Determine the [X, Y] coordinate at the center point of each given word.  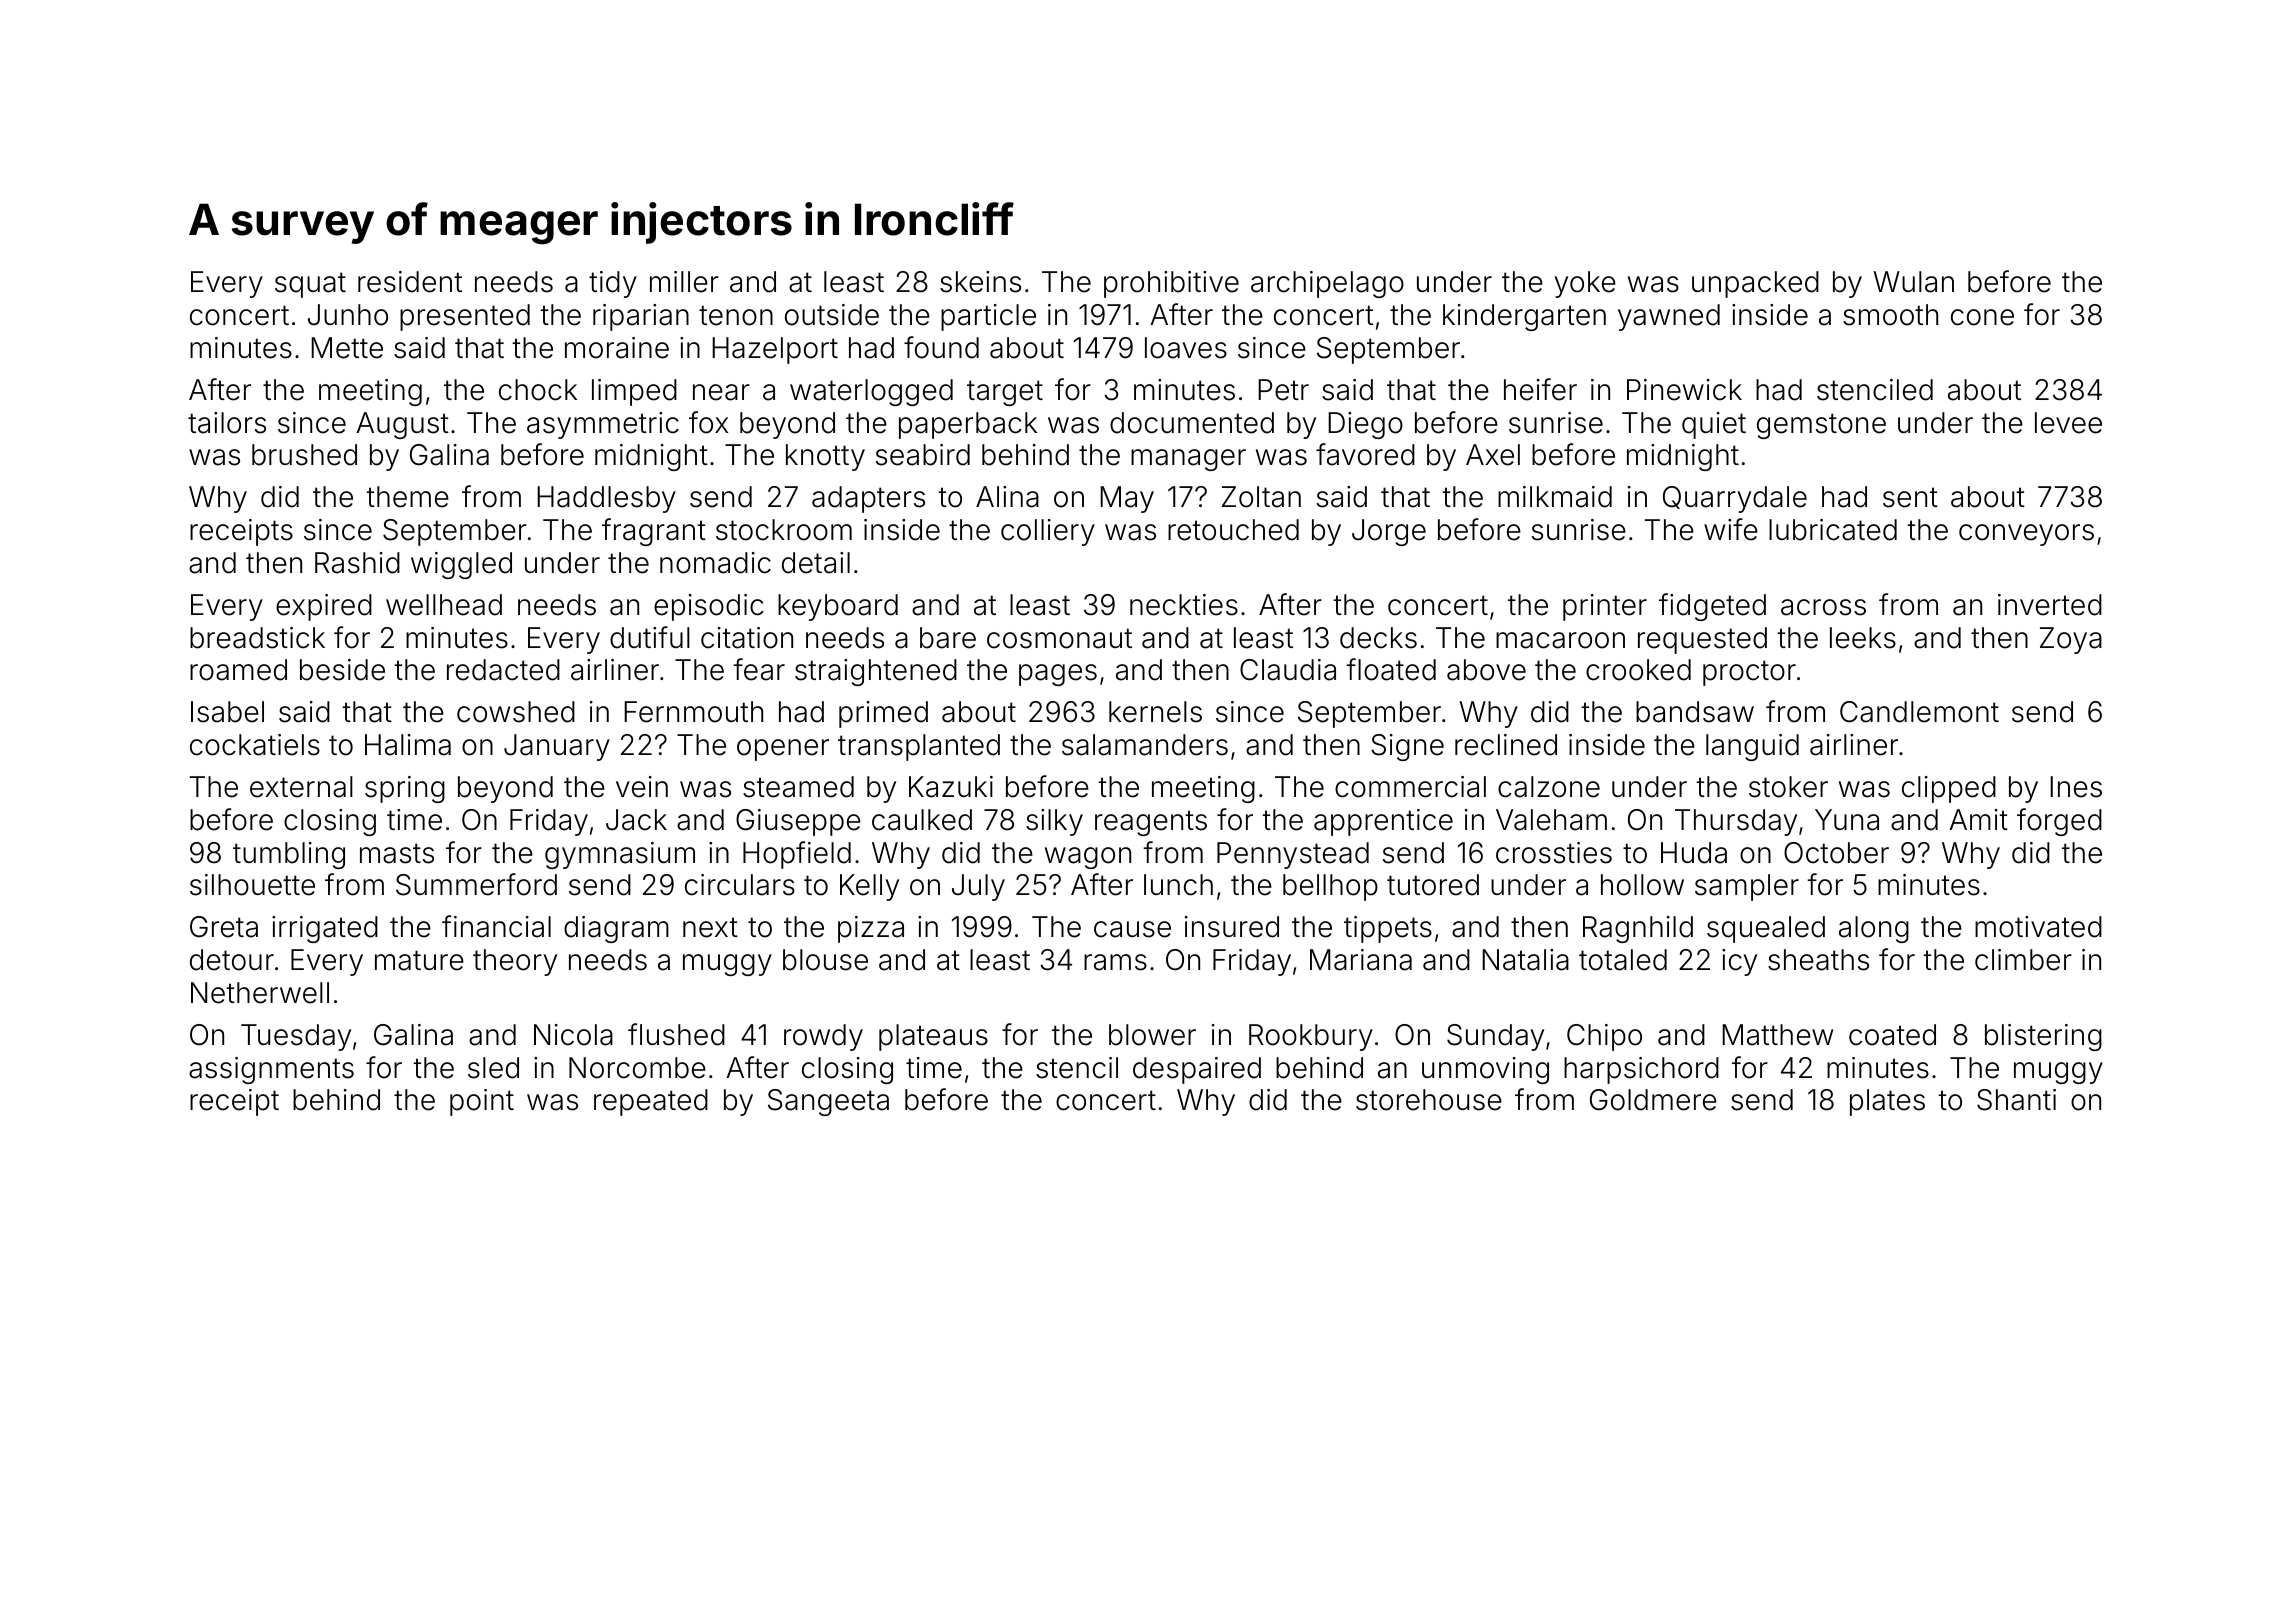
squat [310, 285]
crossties [1554, 853]
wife [1731, 529]
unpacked [1755, 284]
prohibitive [1171, 284]
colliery [1048, 532]
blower [1152, 1035]
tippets [1388, 929]
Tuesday [296, 1037]
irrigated [325, 929]
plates [1887, 1102]
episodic [709, 607]
